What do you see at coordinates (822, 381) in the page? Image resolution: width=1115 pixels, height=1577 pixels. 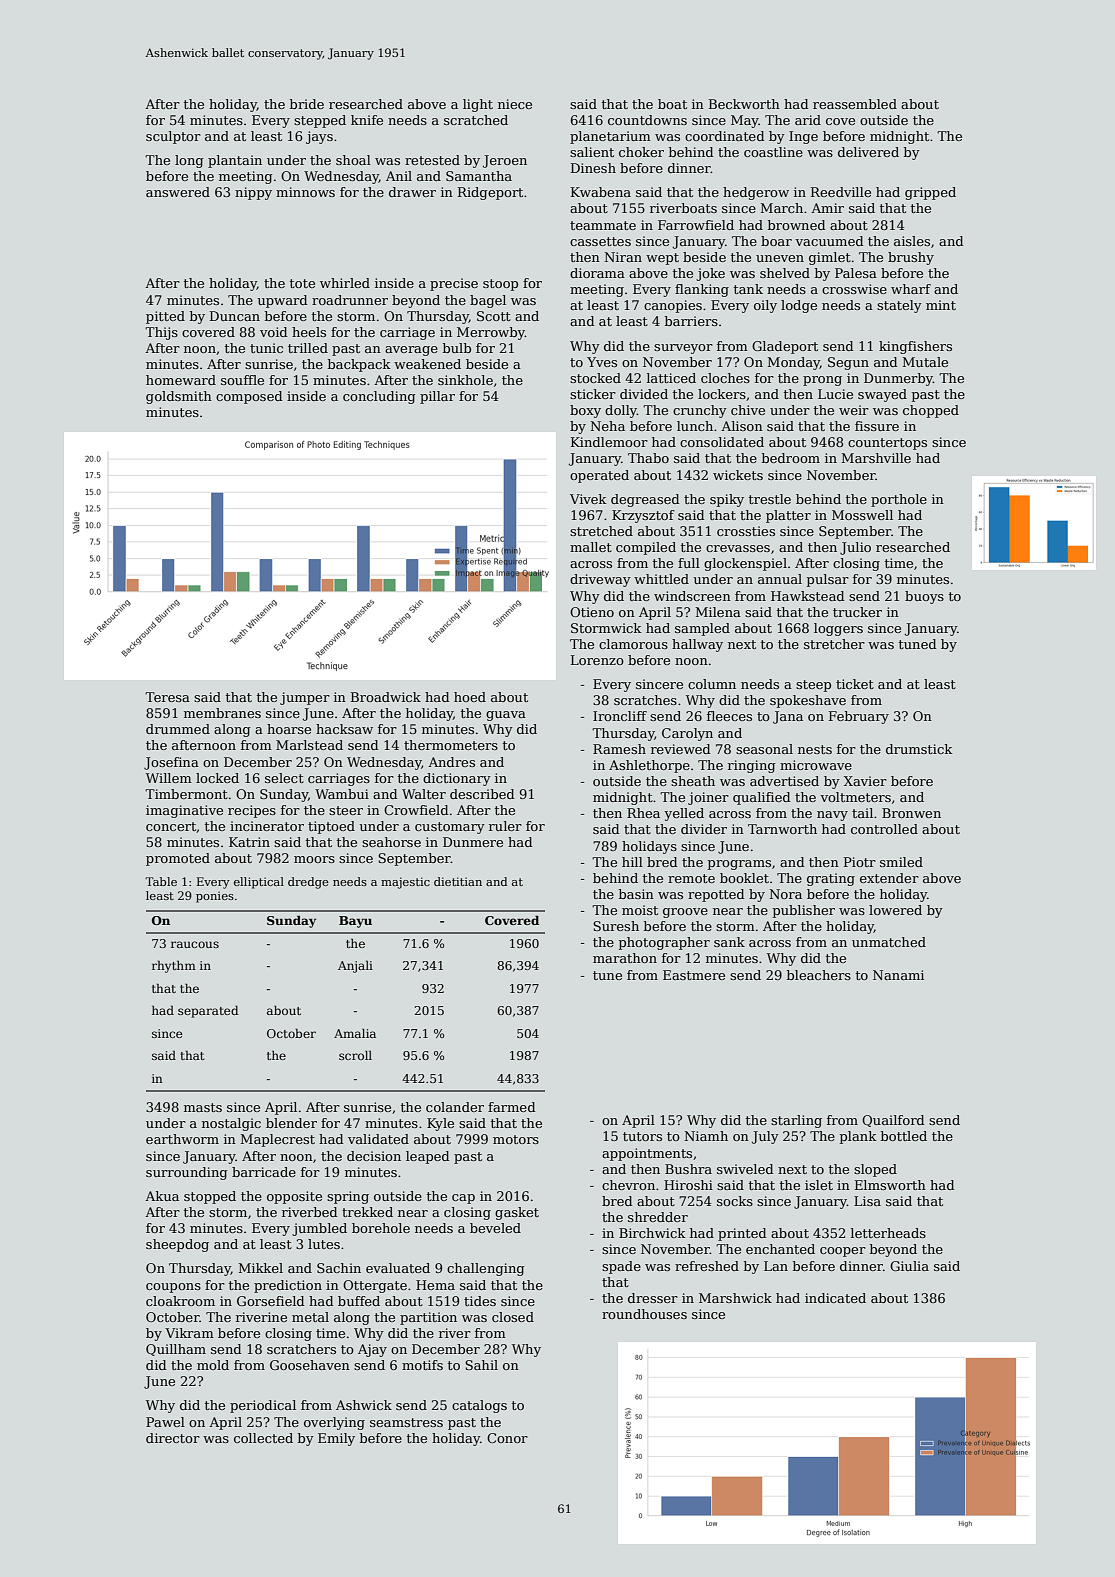 I see `prong` at bounding box center [822, 381].
